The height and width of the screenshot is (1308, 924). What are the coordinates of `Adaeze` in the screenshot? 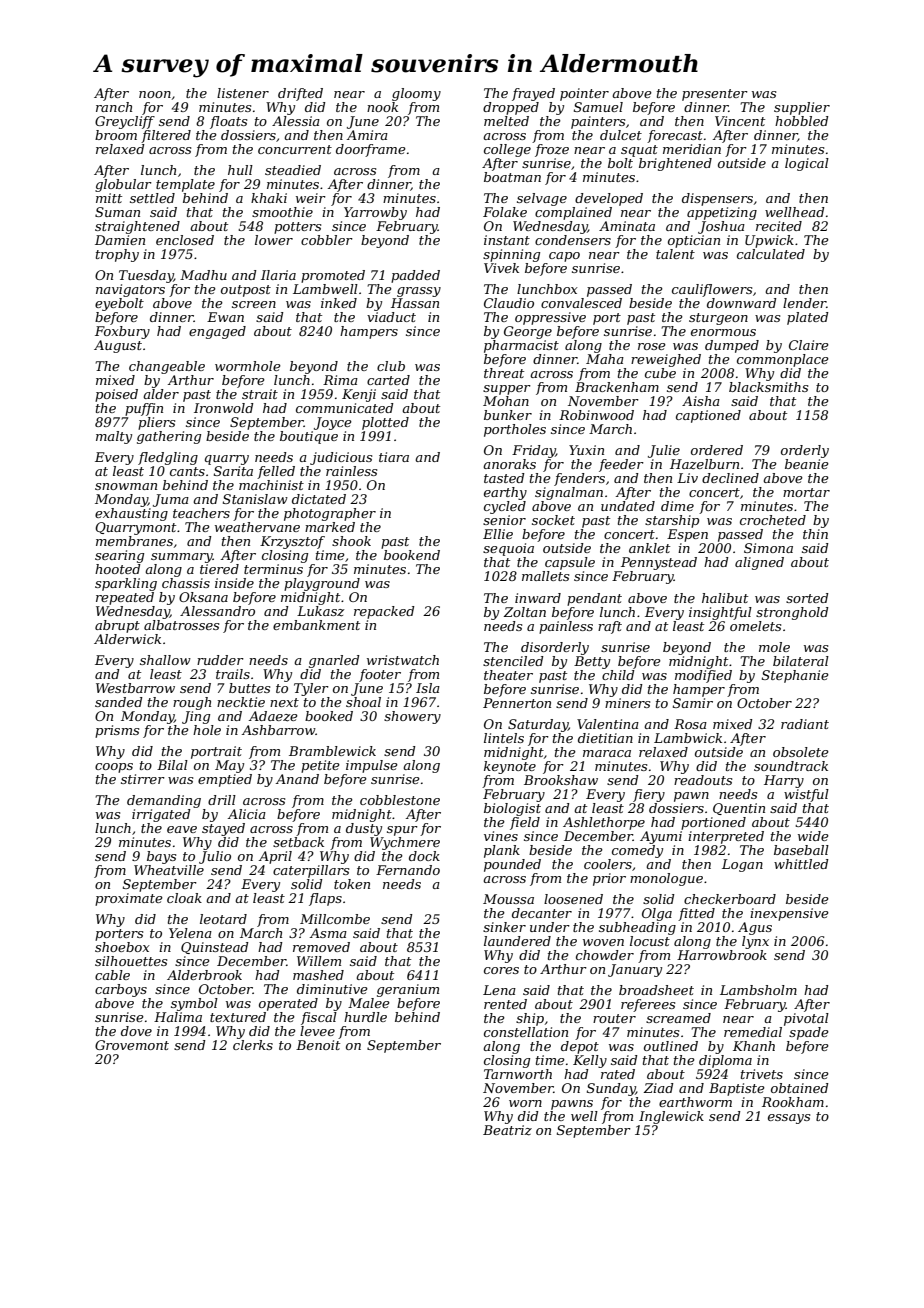 It's located at (273, 716).
